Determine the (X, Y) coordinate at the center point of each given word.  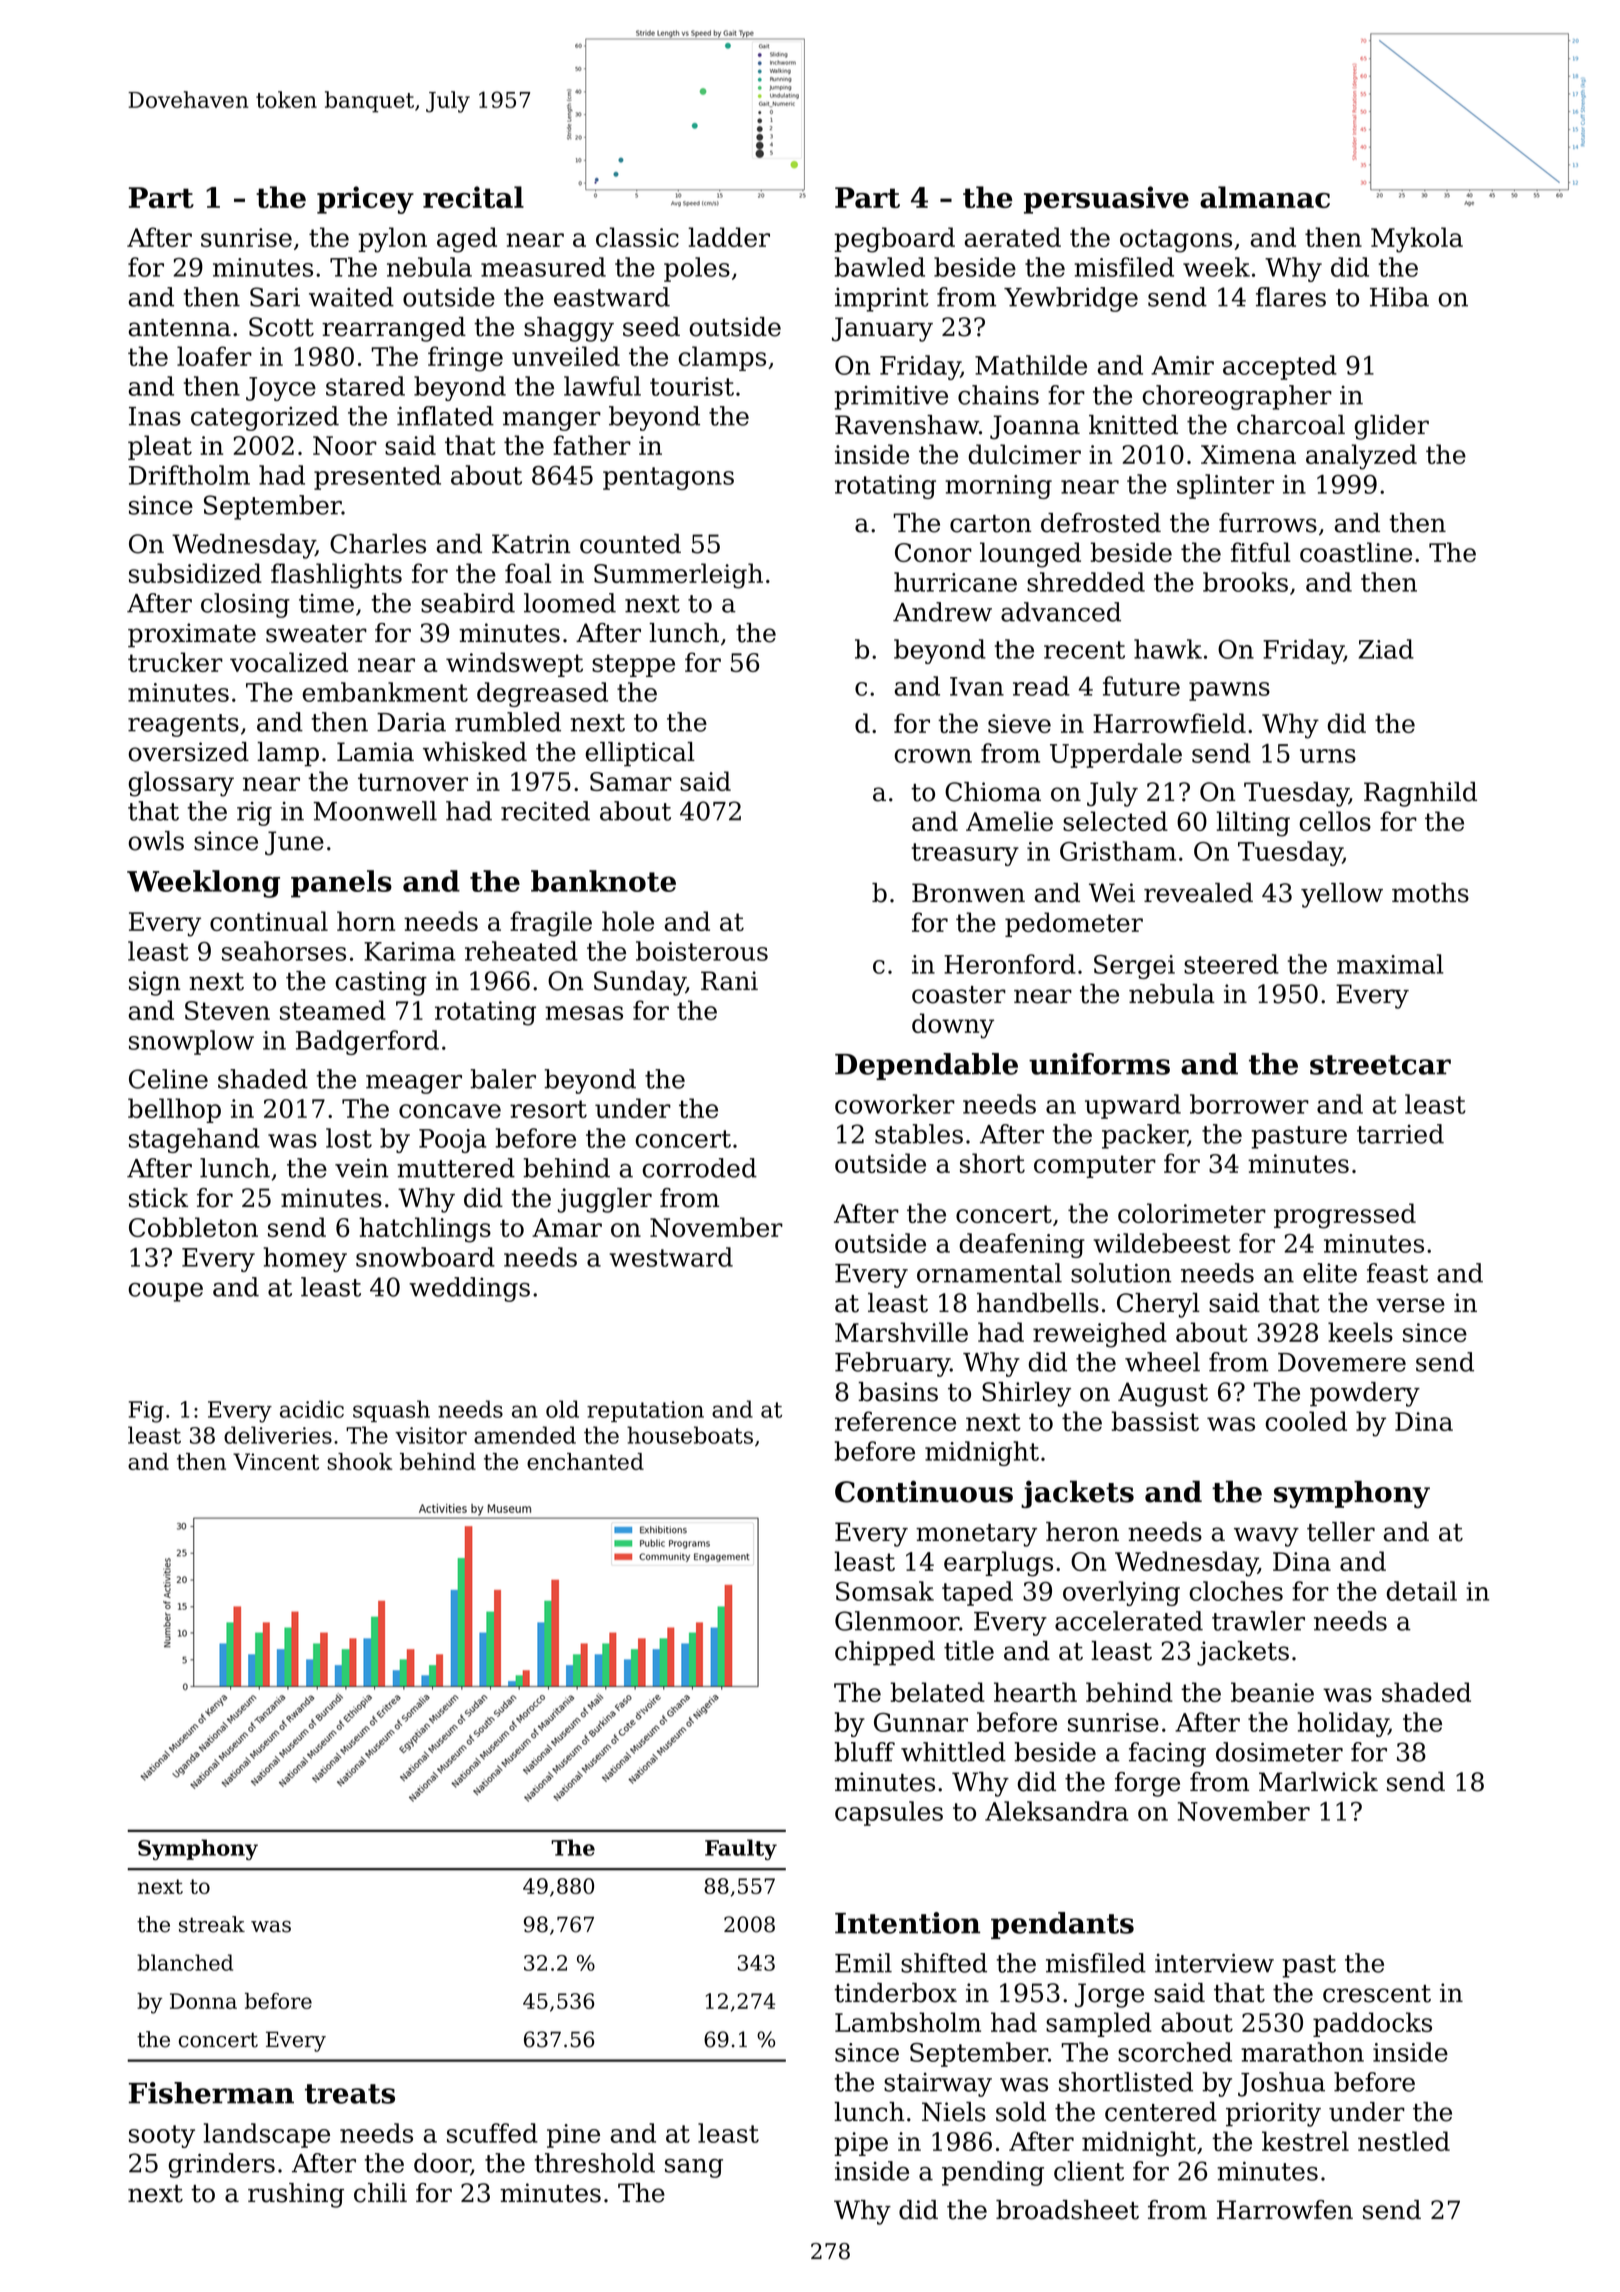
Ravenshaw (907, 425)
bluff (864, 1752)
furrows (1268, 523)
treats (350, 2094)
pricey (365, 200)
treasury (965, 854)
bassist (1155, 1421)
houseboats (690, 1435)
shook (360, 1461)
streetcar (1380, 1065)
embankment (385, 692)
